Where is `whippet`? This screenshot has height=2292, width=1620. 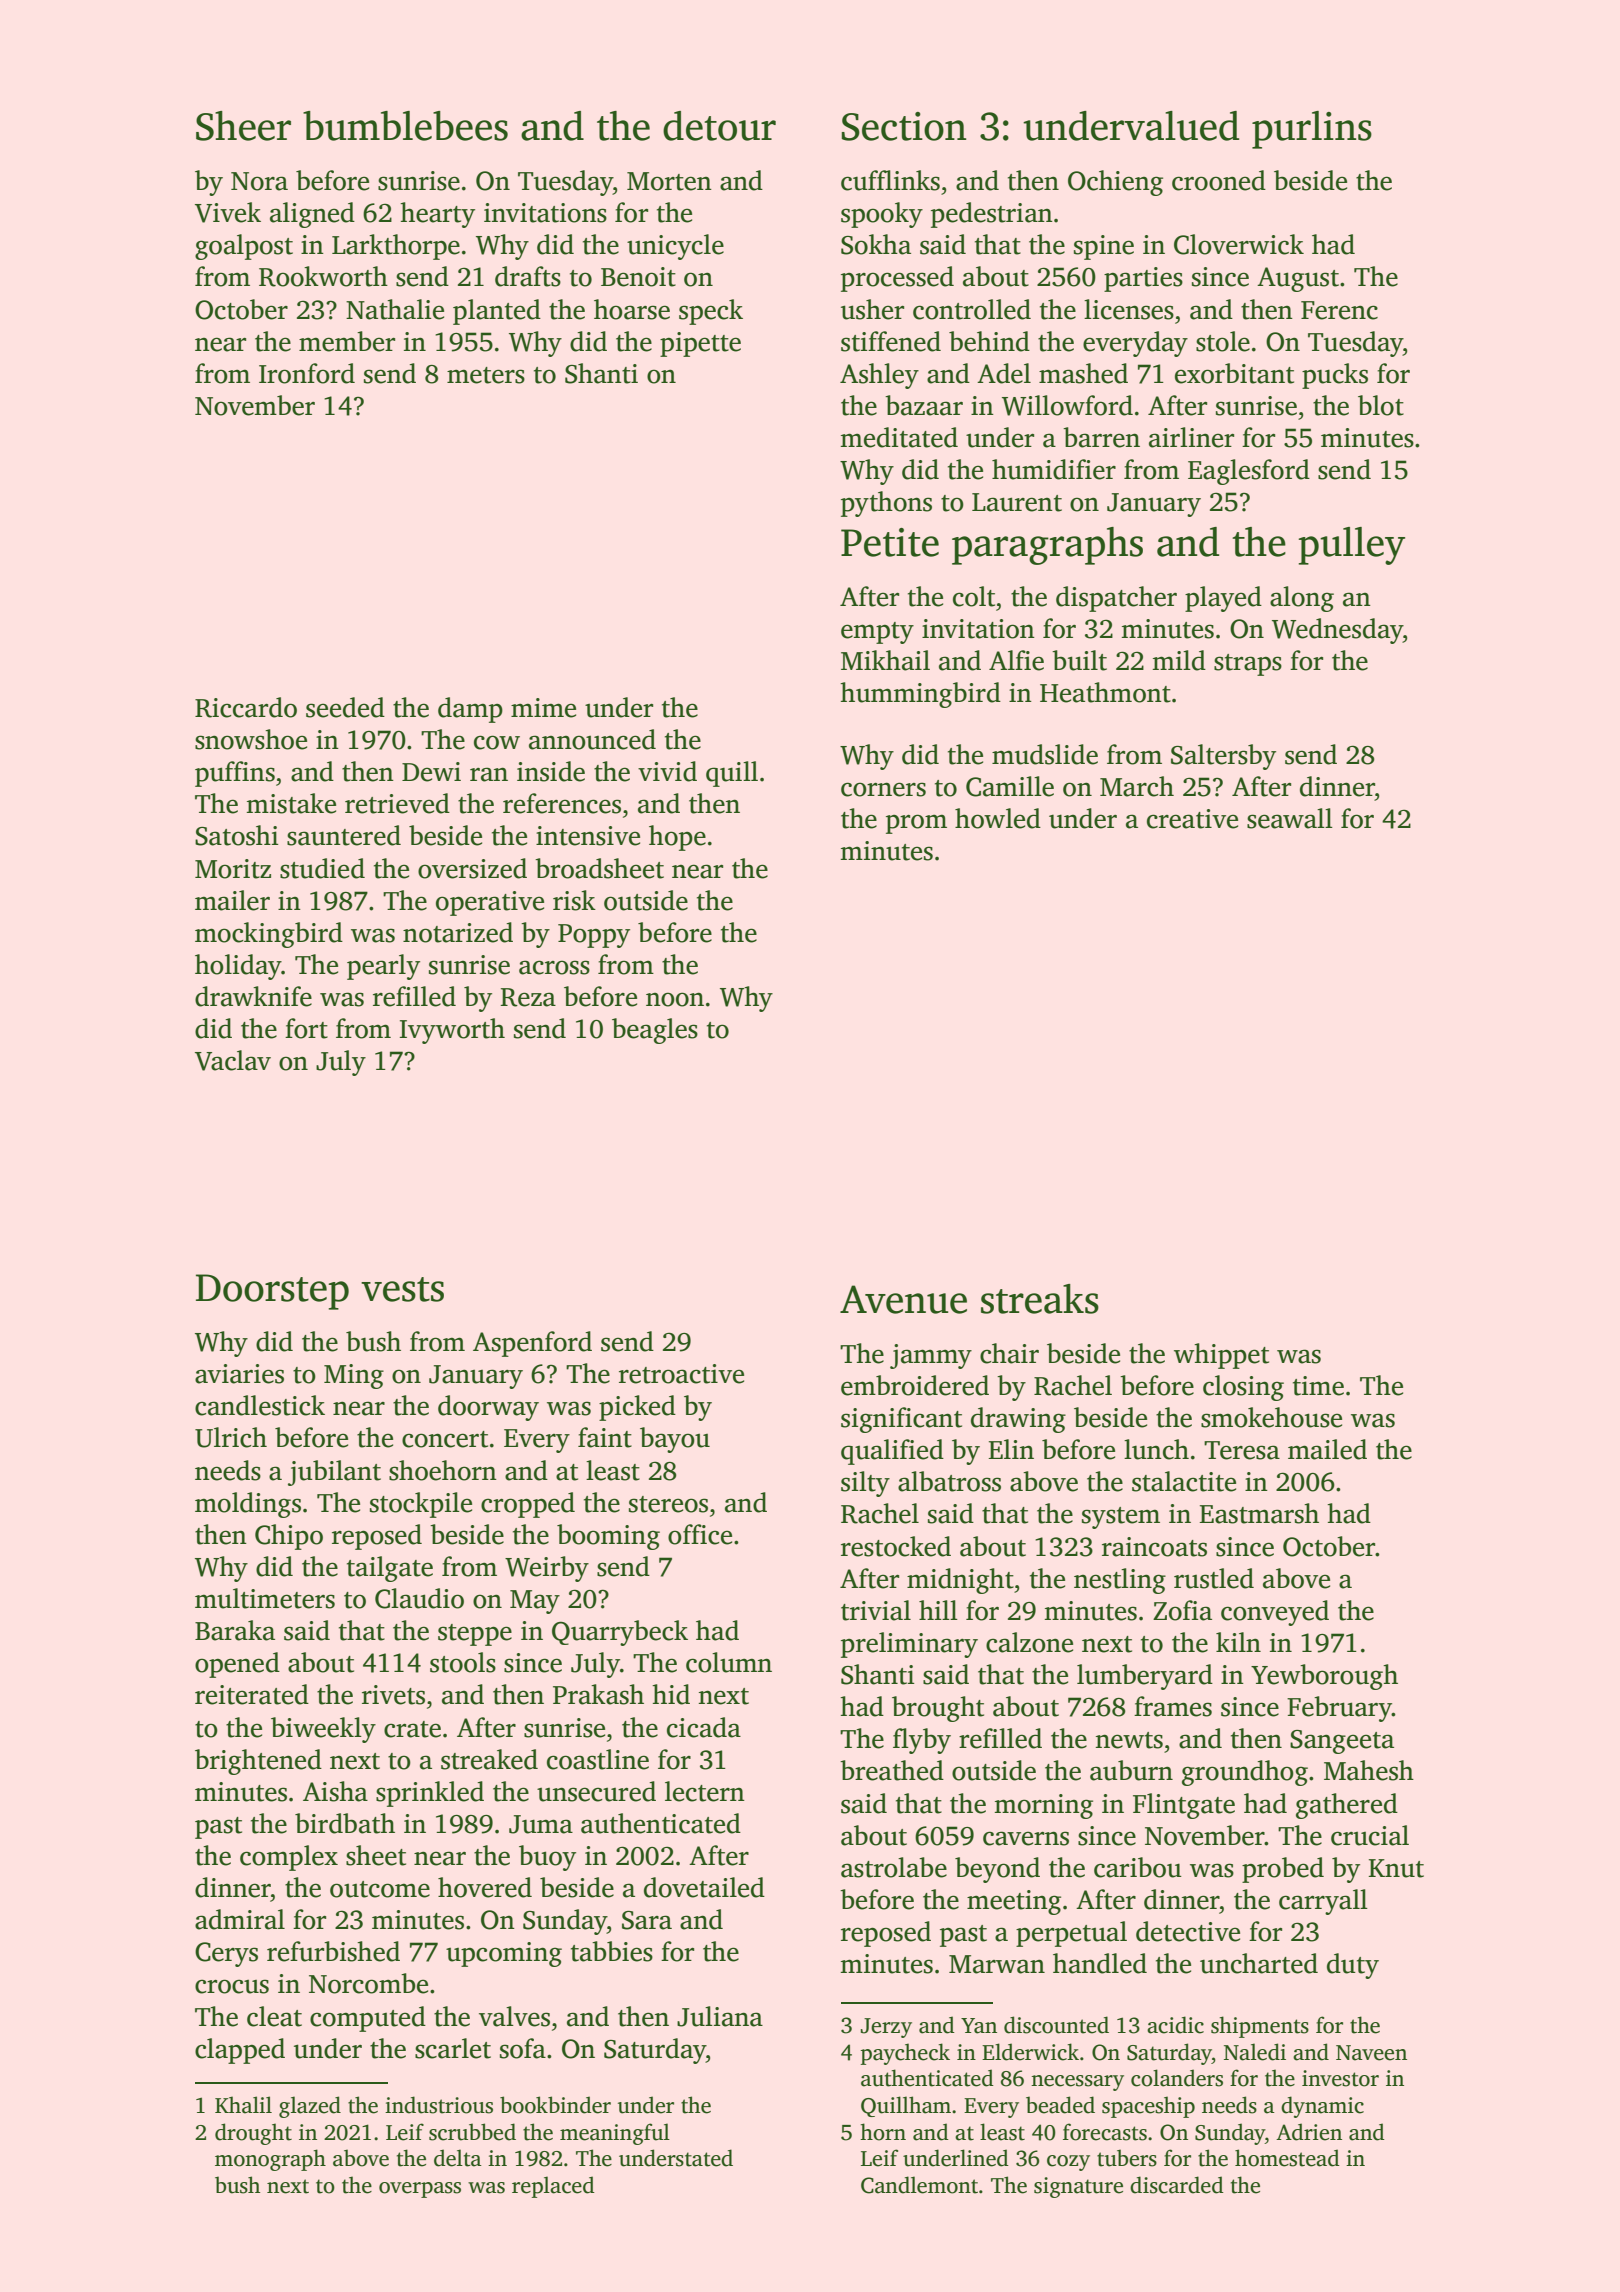
whippet is located at coordinates (1221, 1356).
